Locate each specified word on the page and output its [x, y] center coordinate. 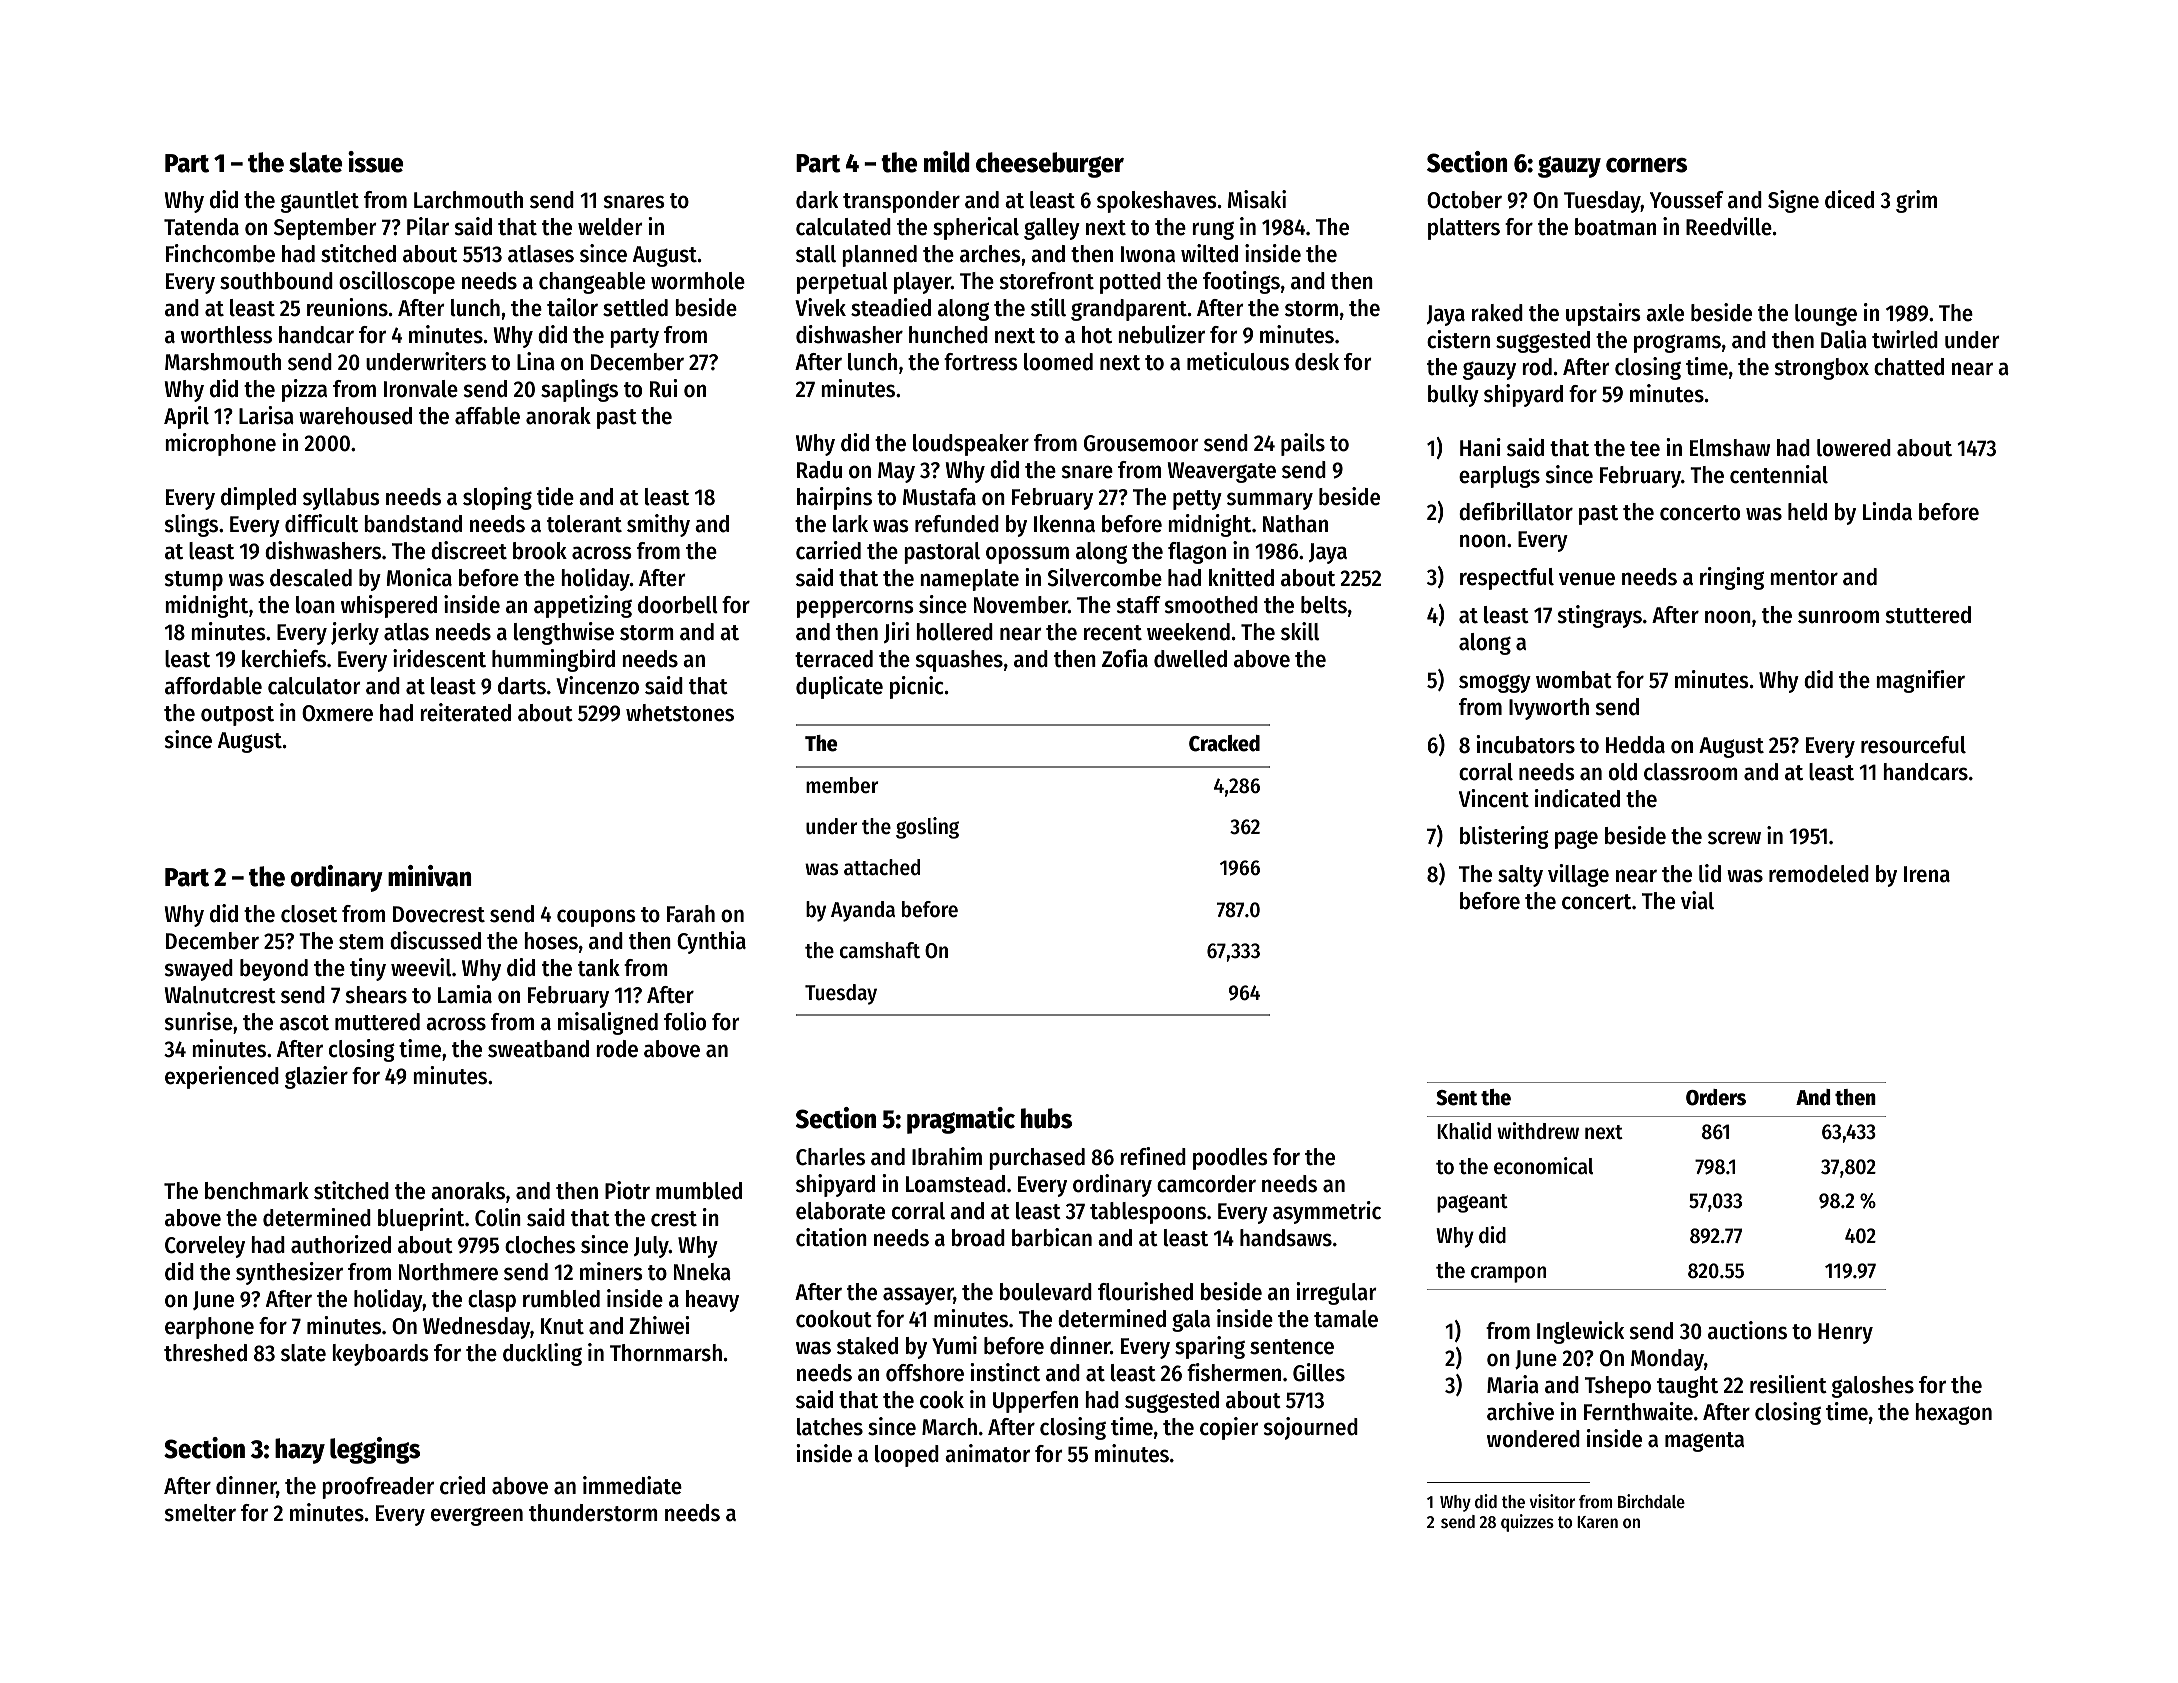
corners [1646, 165]
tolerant [584, 524]
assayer [918, 1296]
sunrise [199, 1021]
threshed [205, 1353]
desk [1317, 362]
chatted [1909, 367]
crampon [1508, 1274]
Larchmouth [468, 200]
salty [1520, 876]
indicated [1577, 798]
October [1464, 200]
